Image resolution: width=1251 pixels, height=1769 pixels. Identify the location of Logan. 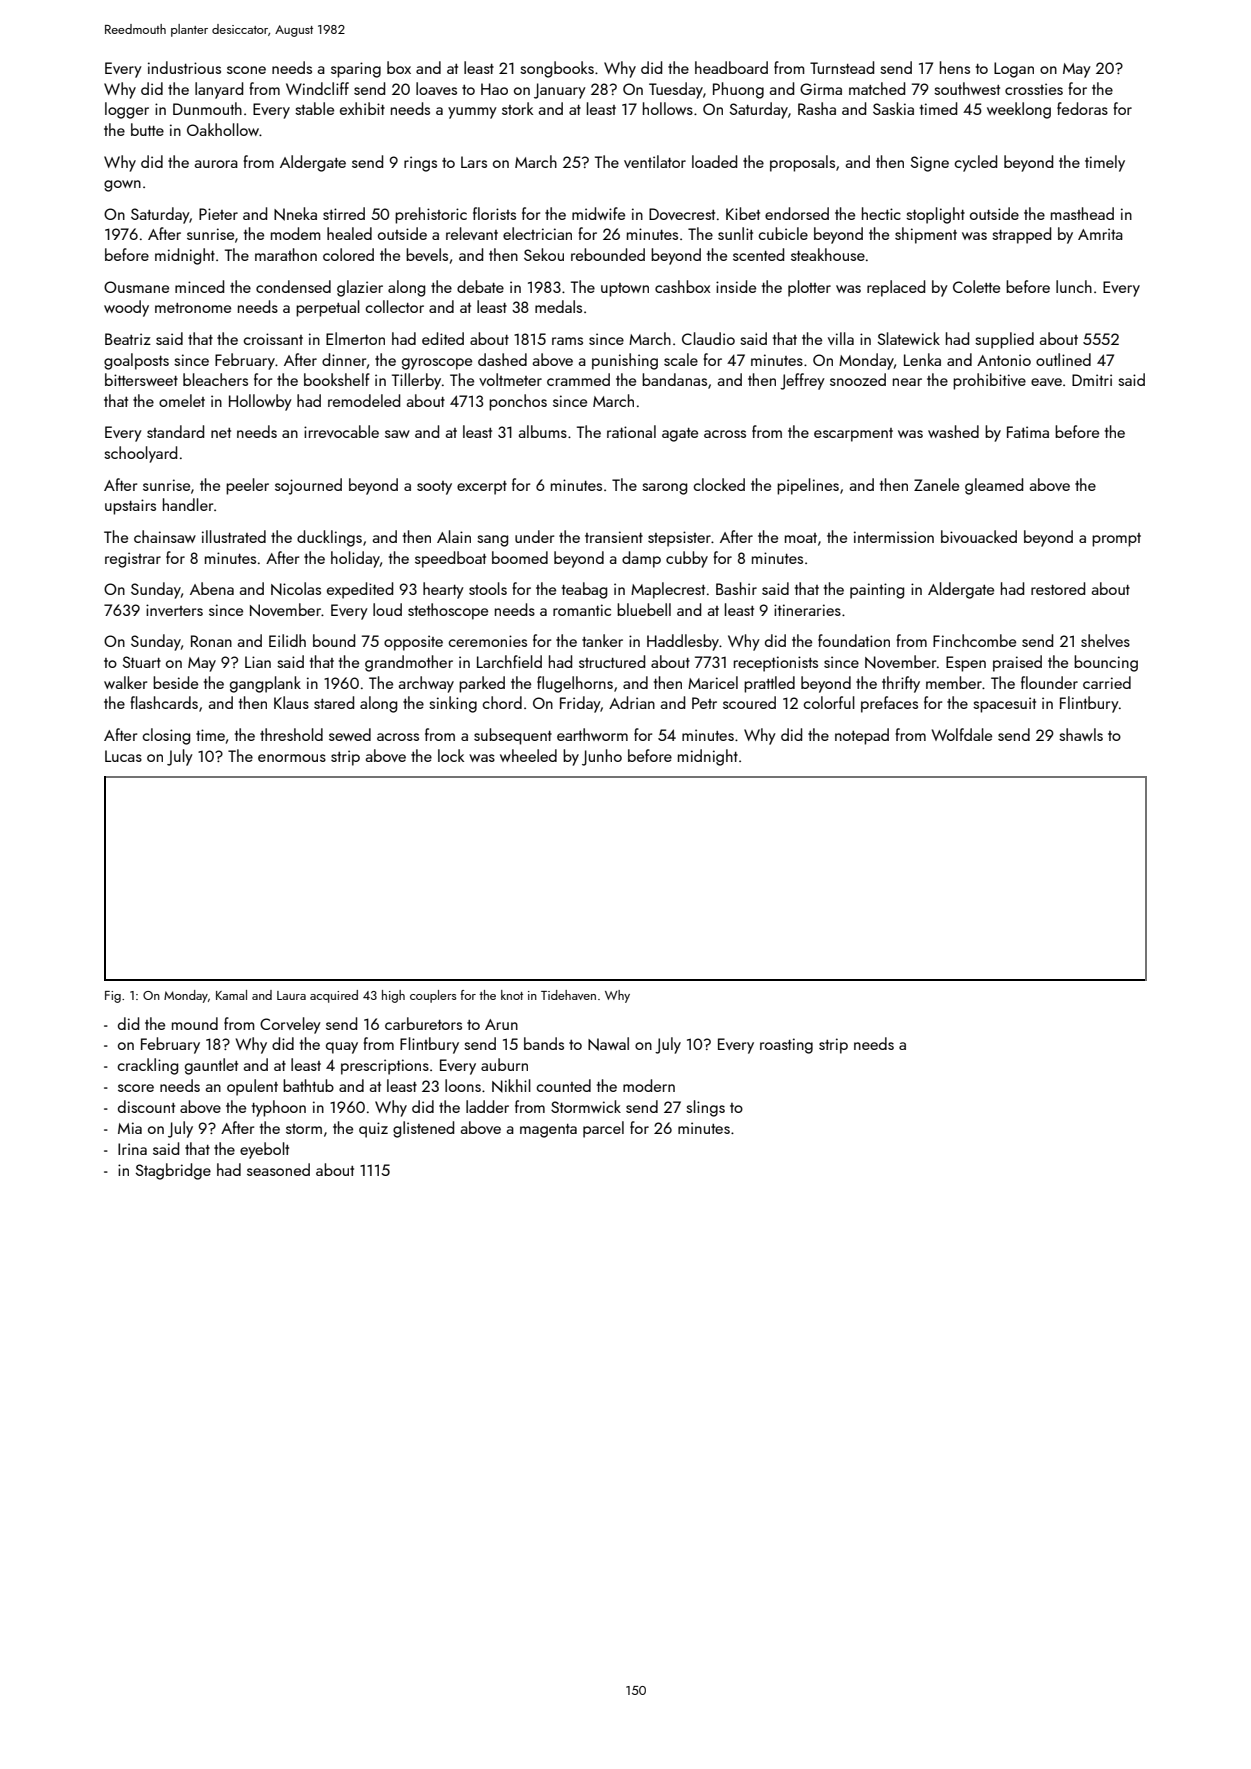
(1014, 70).
